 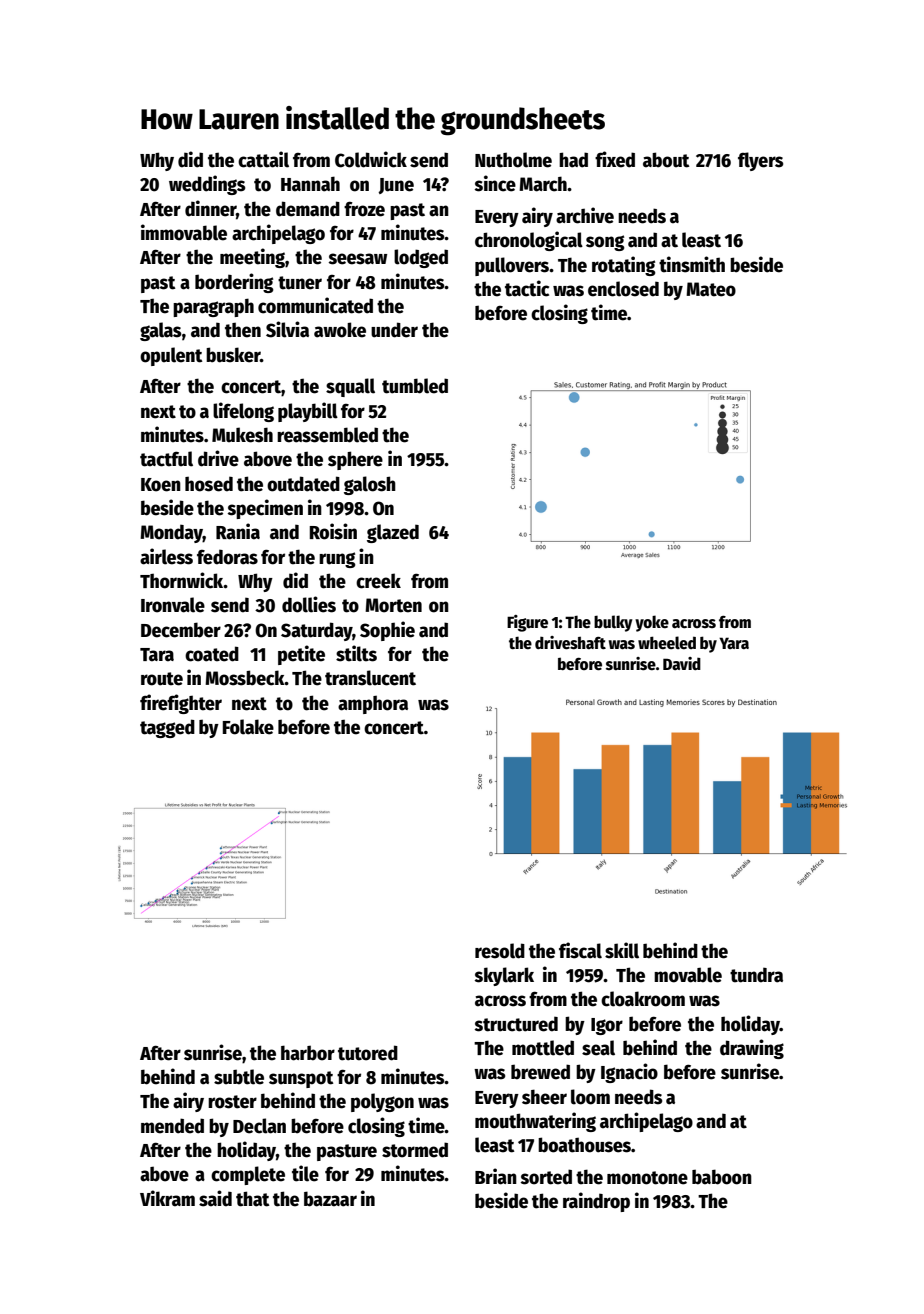 I want to click on galosh, so click(x=370, y=485).
